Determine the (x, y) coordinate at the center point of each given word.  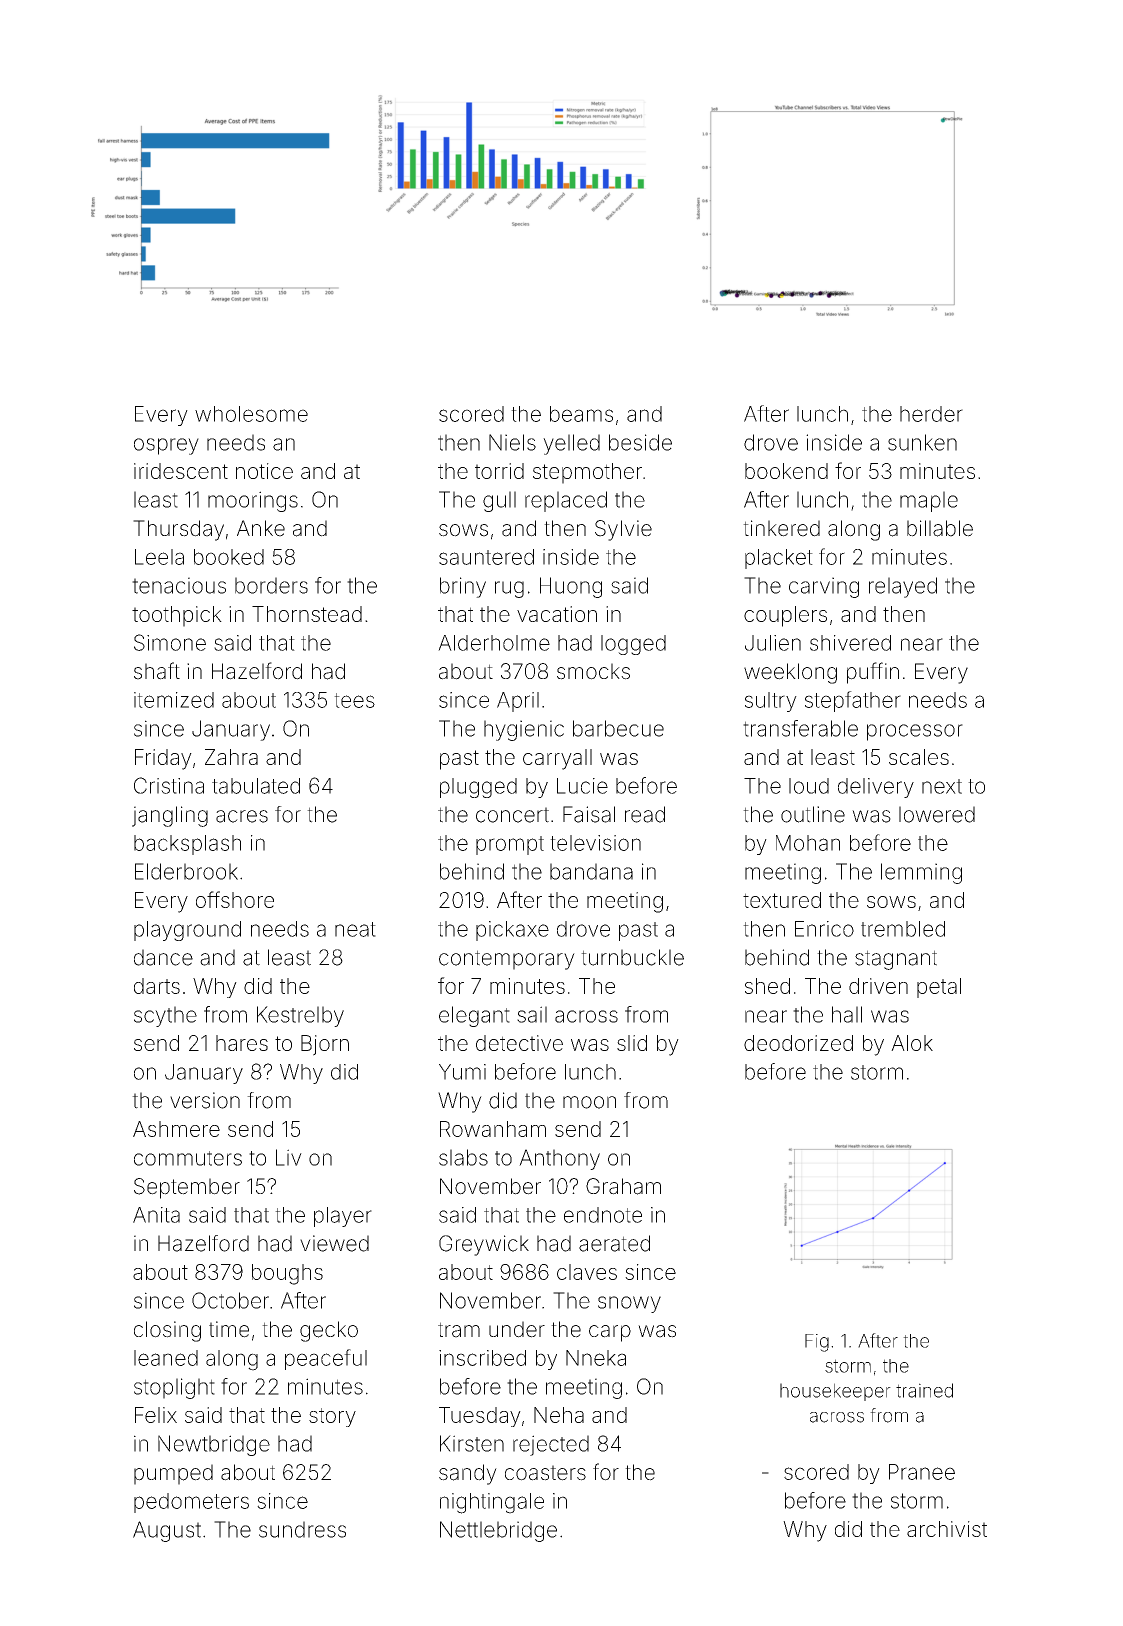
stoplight (174, 1388)
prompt (510, 845)
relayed (903, 587)
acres (242, 816)
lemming (921, 873)
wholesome (251, 414)
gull (499, 501)
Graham (623, 1186)
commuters (188, 1158)
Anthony (559, 1159)
